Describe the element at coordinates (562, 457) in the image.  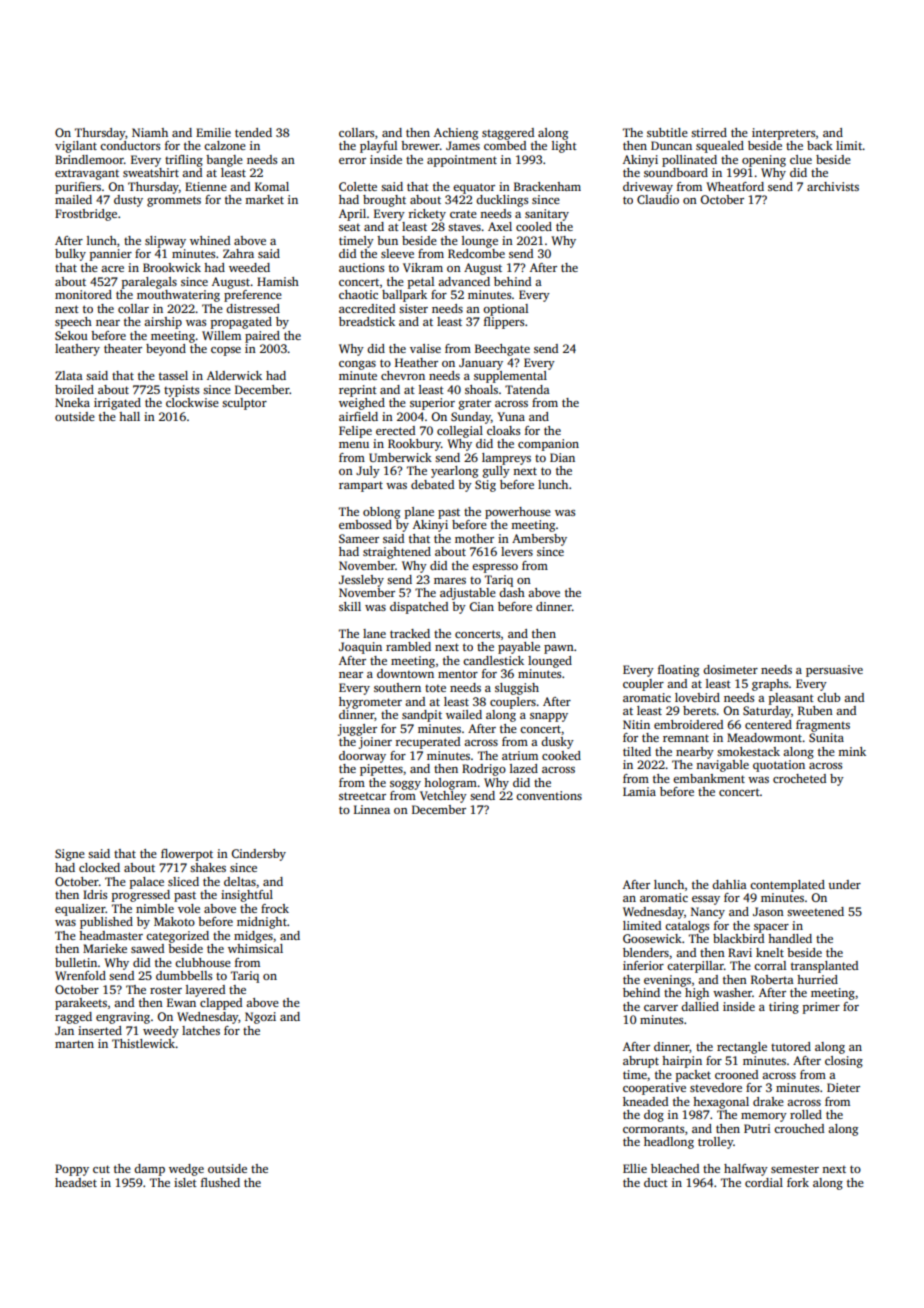
I see `Dian` at that location.
